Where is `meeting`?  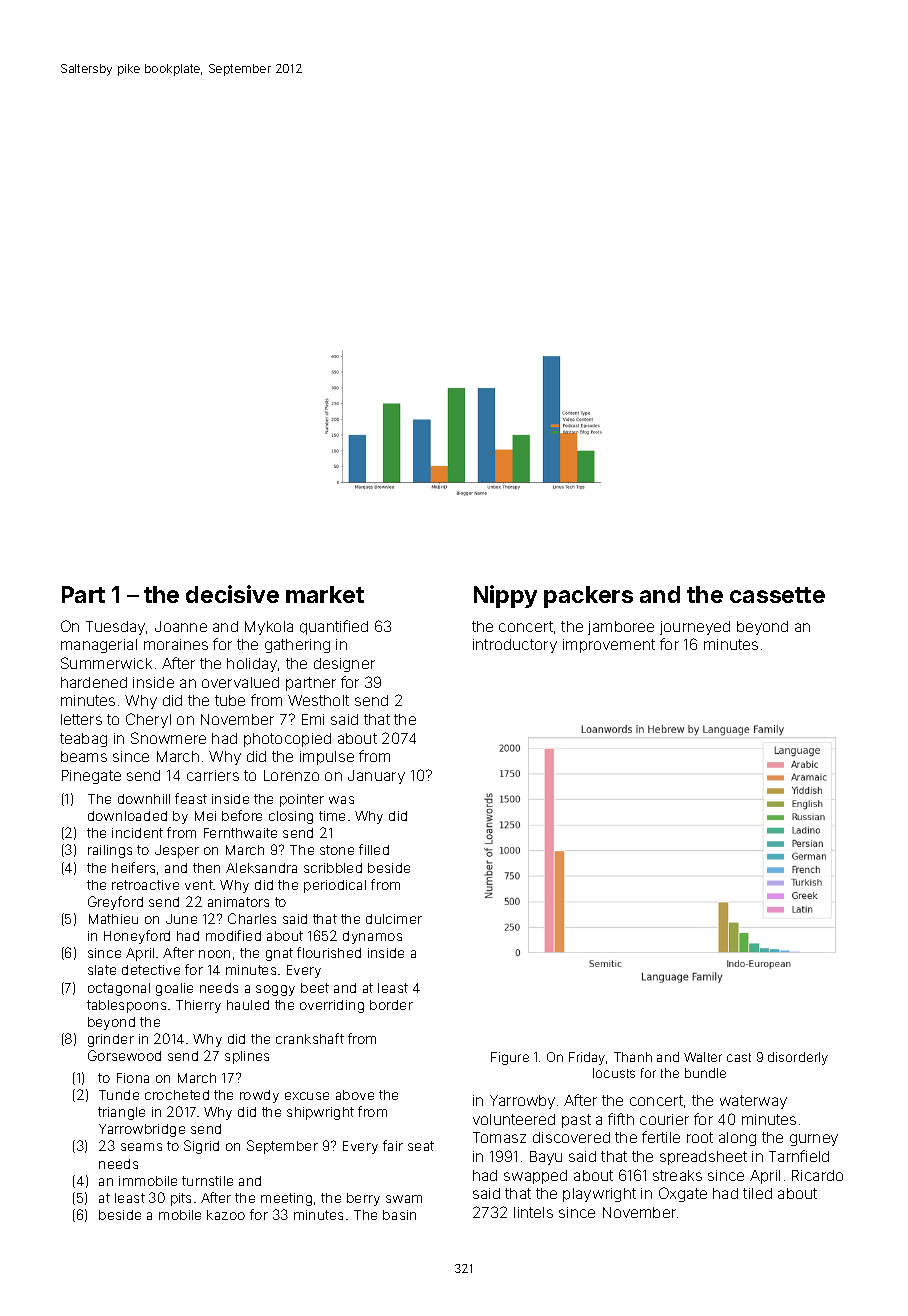 meeting is located at coordinates (286, 1199).
